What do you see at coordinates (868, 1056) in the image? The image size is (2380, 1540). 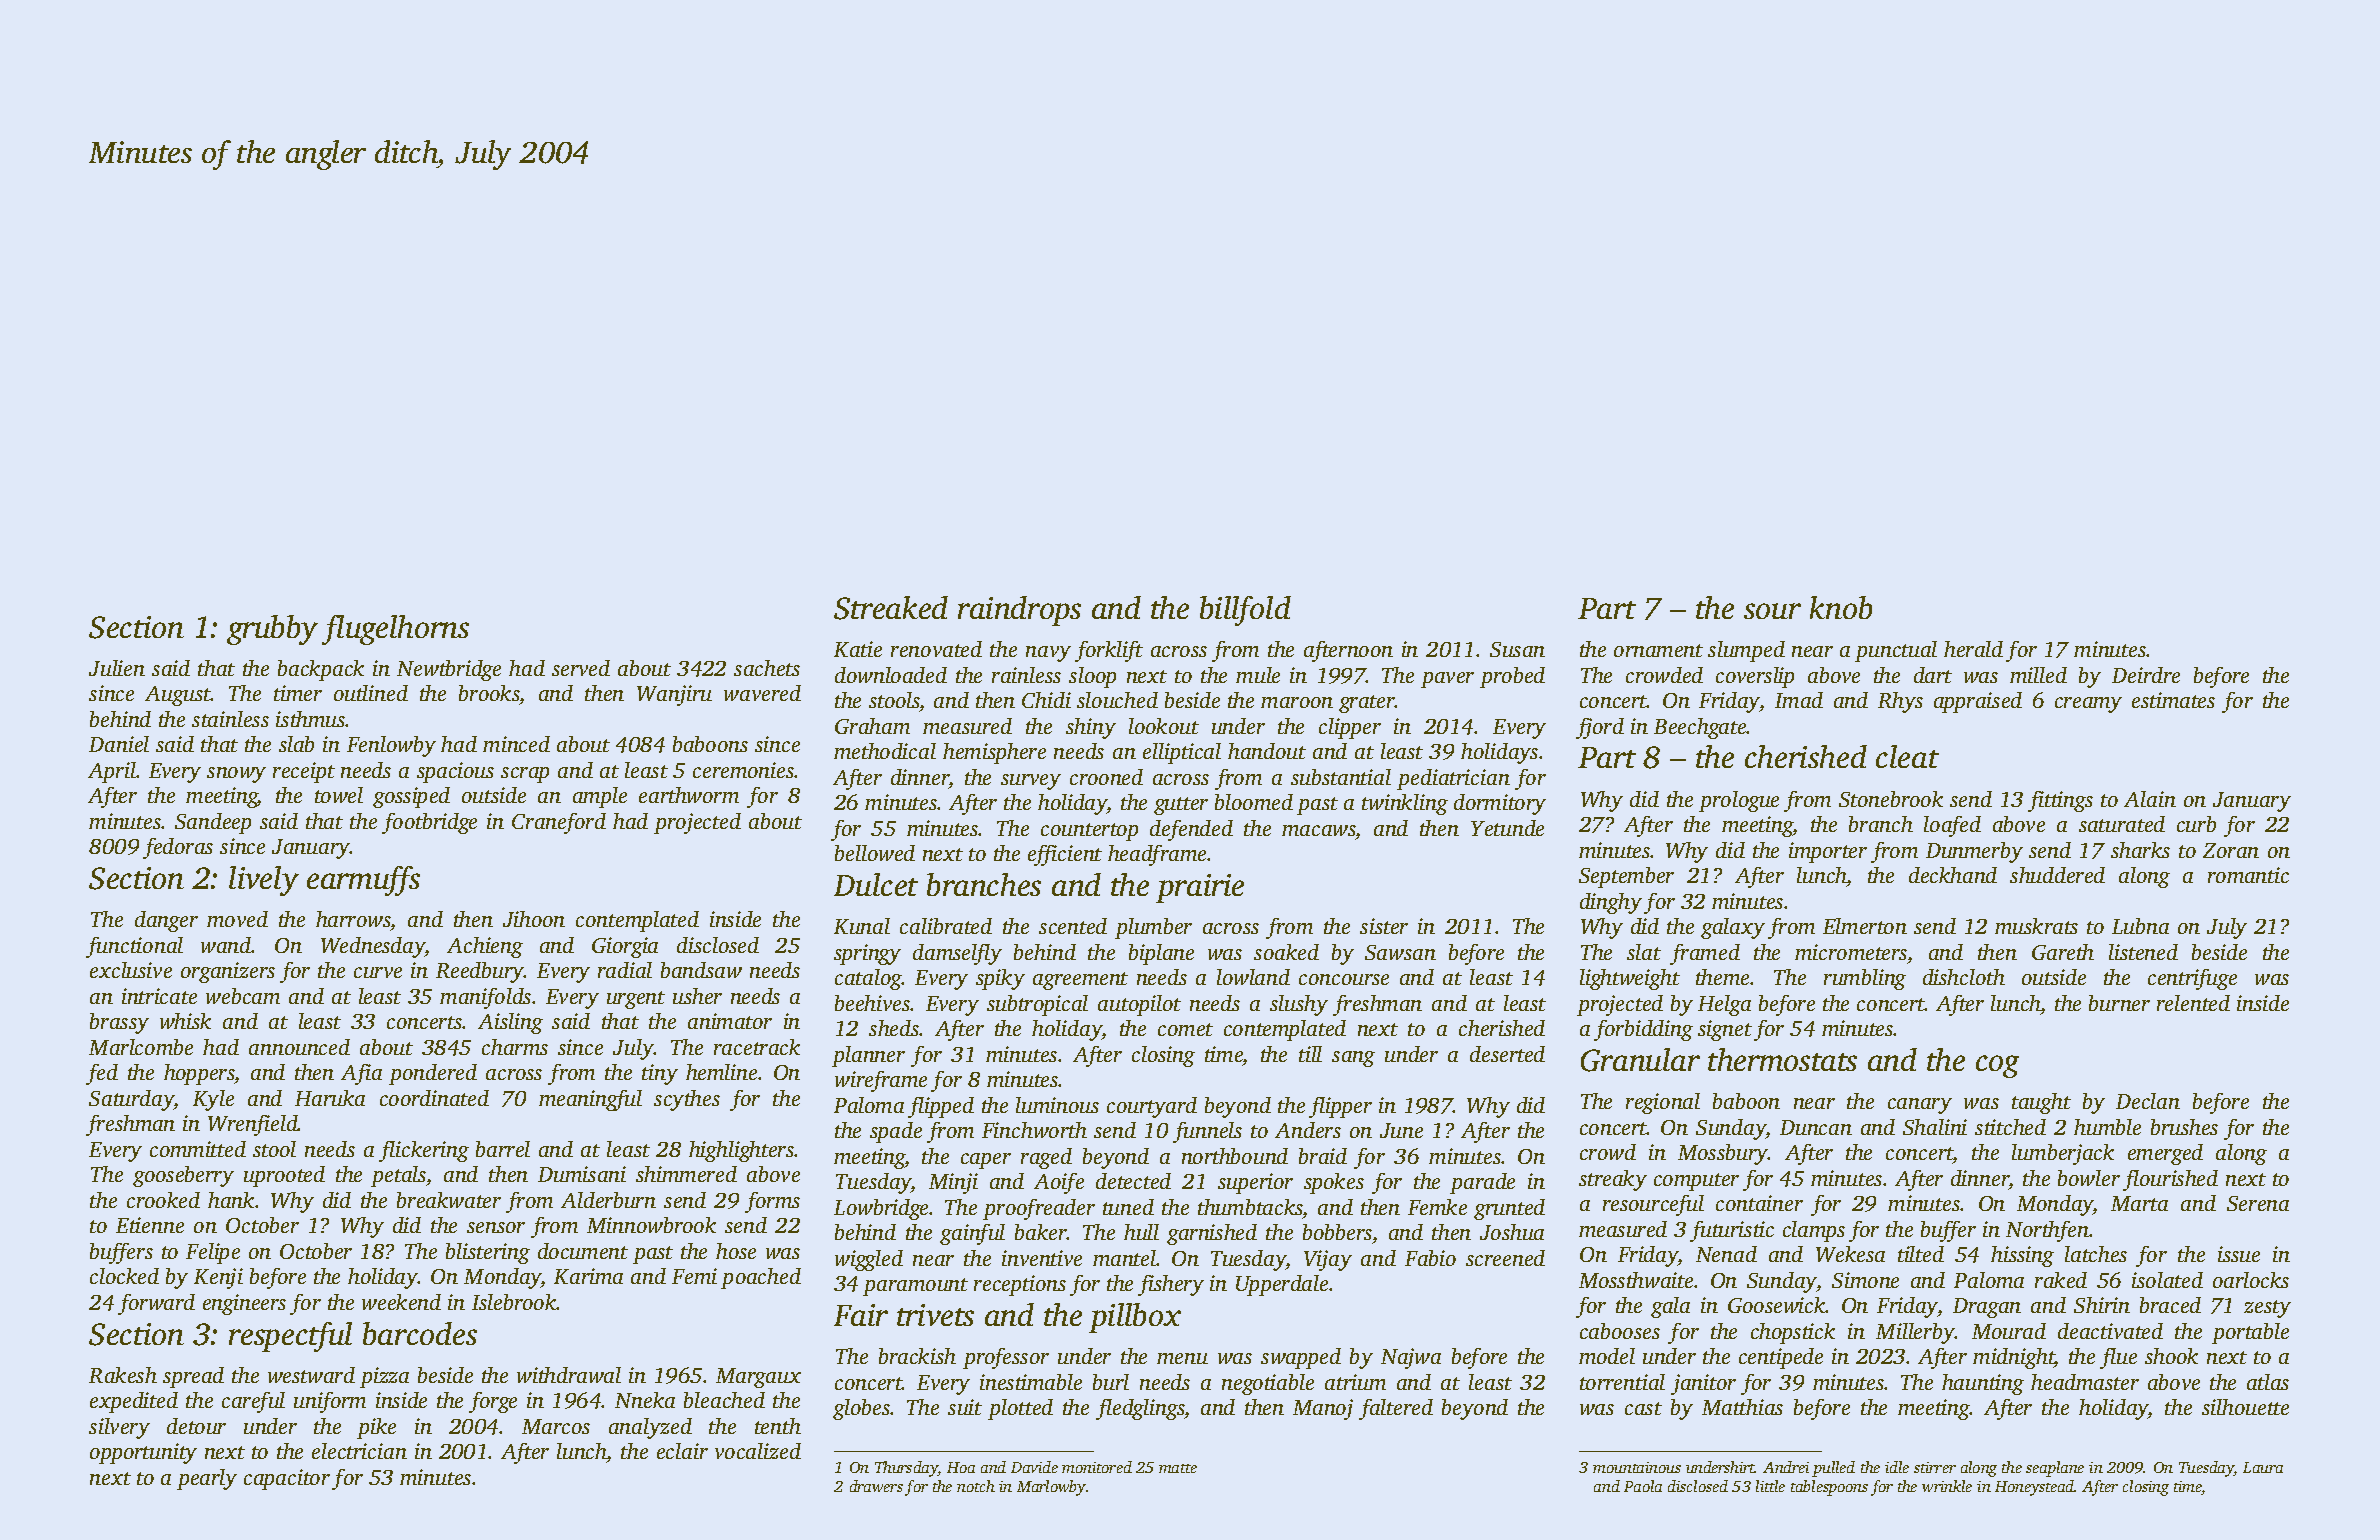 I see `planner` at bounding box center [868, 1056].
